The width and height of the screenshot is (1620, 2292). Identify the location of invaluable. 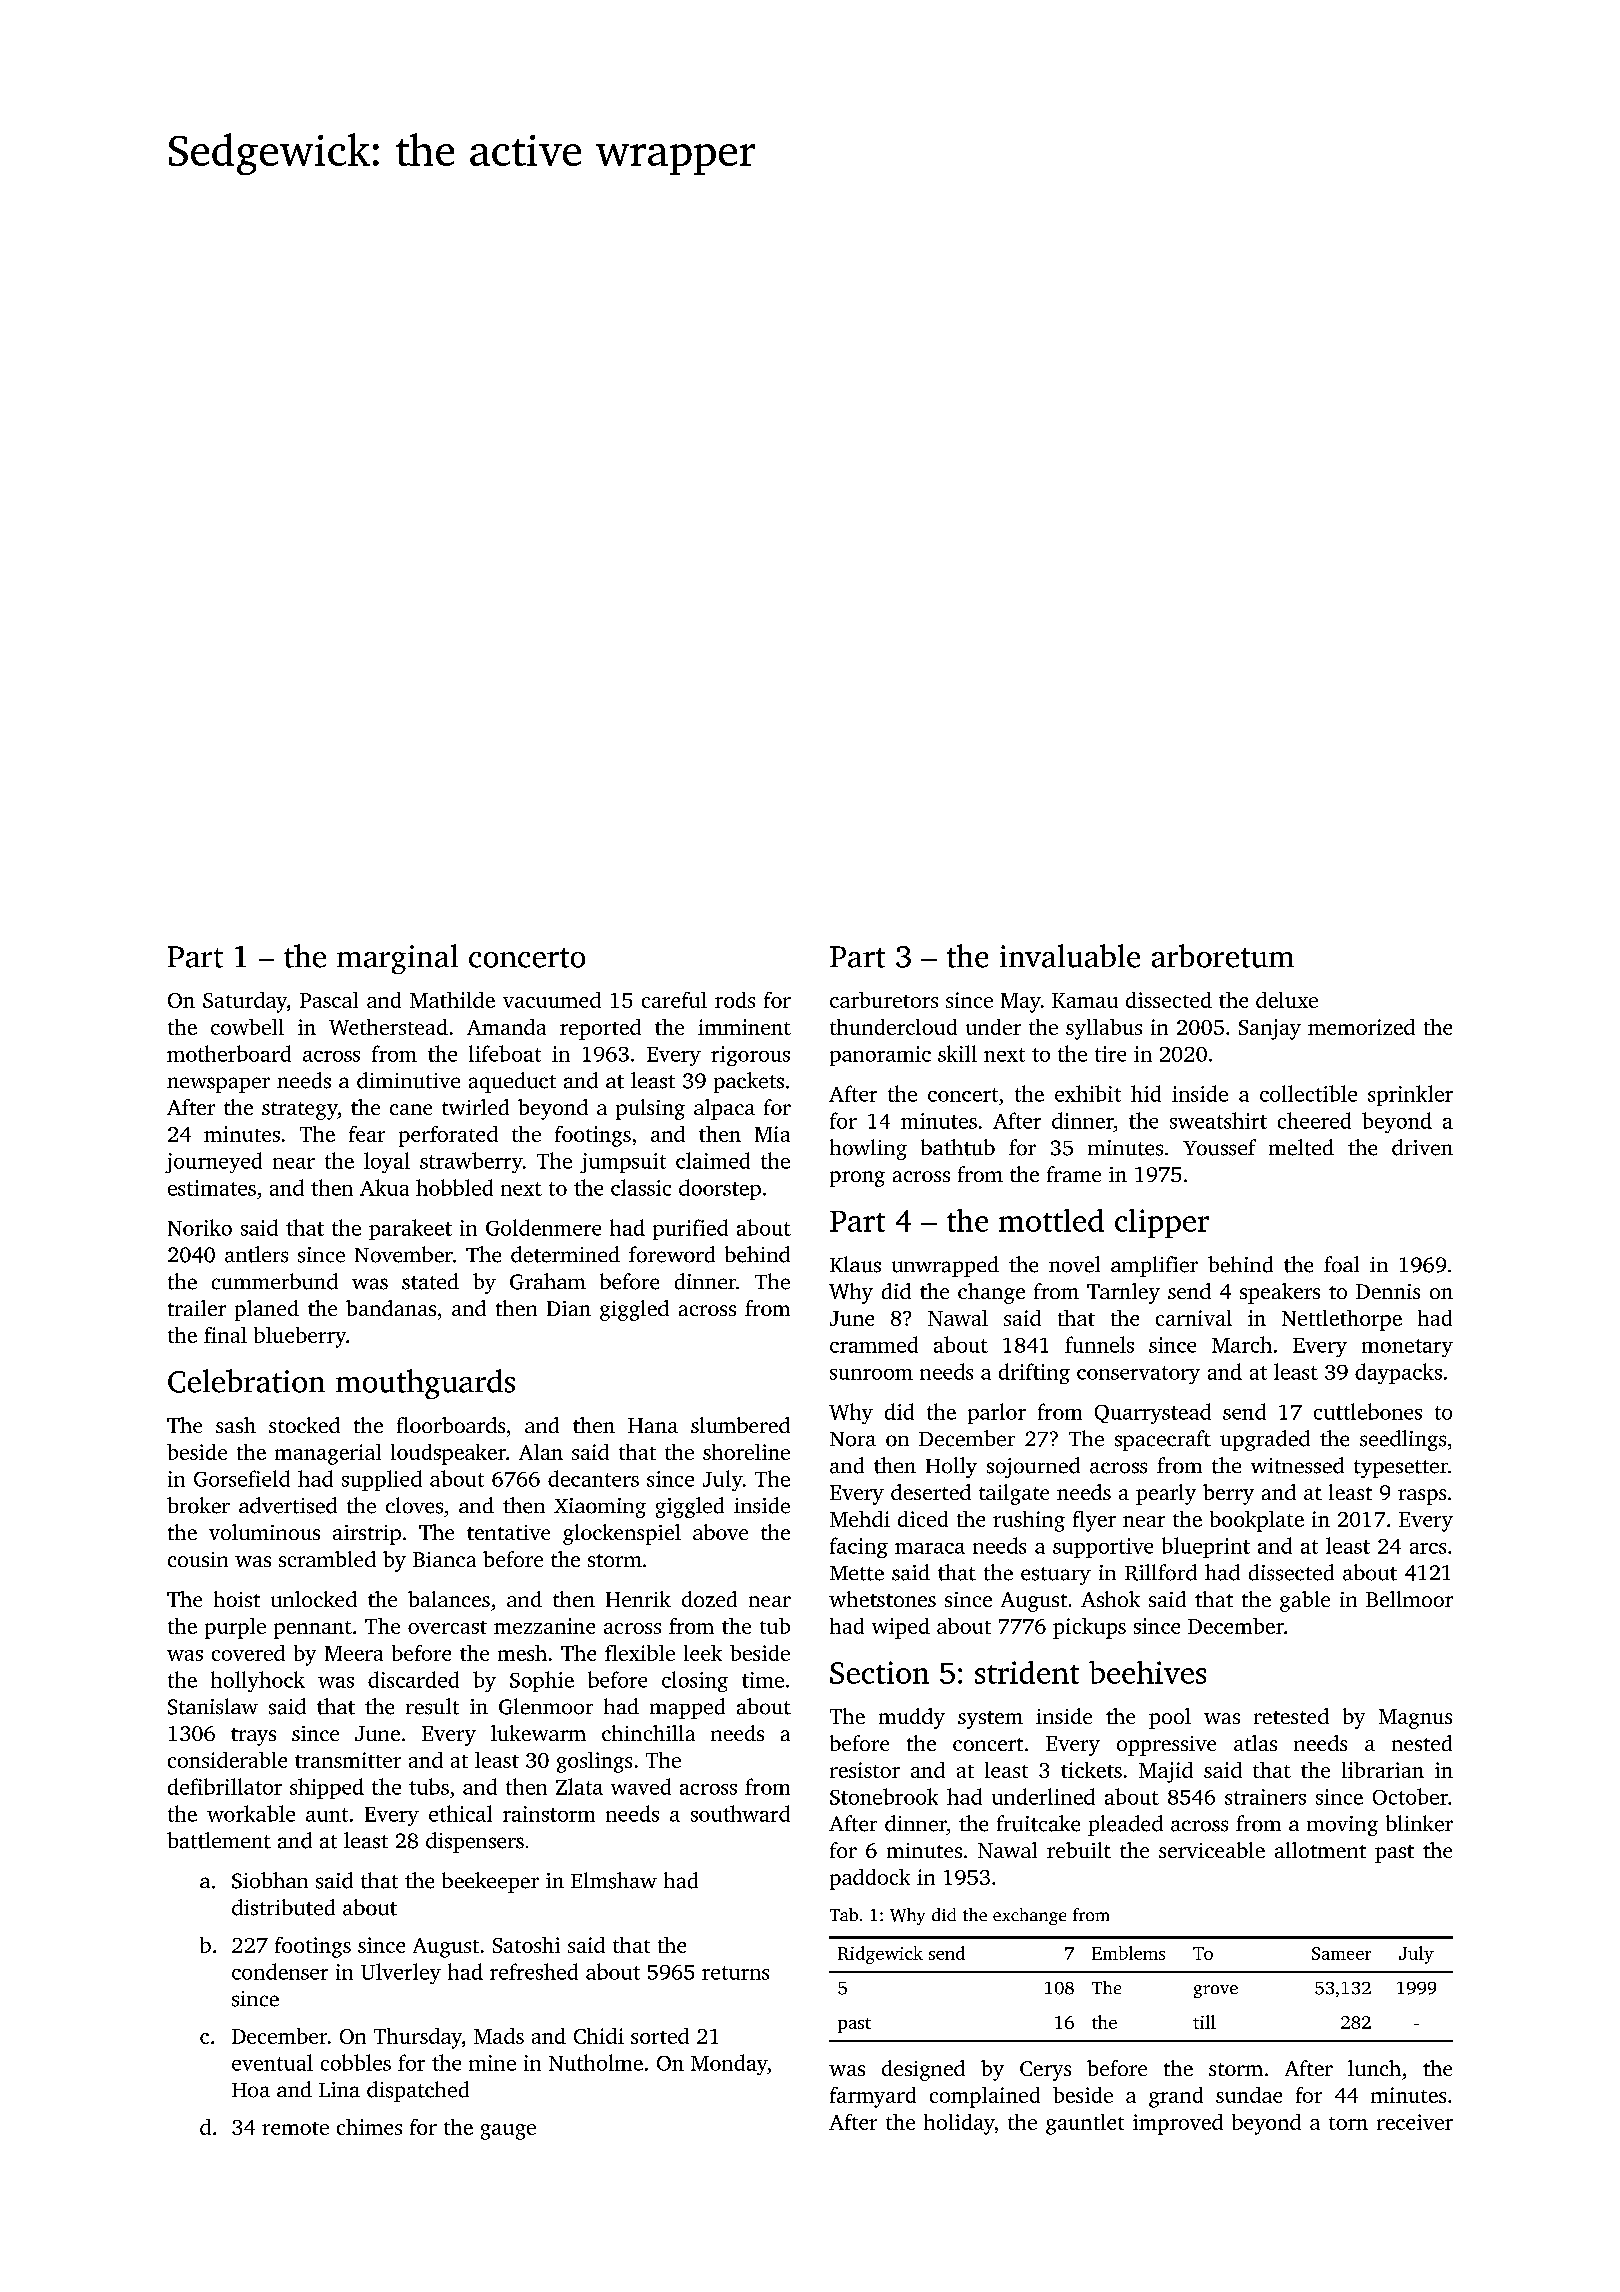
(1070, 956).
